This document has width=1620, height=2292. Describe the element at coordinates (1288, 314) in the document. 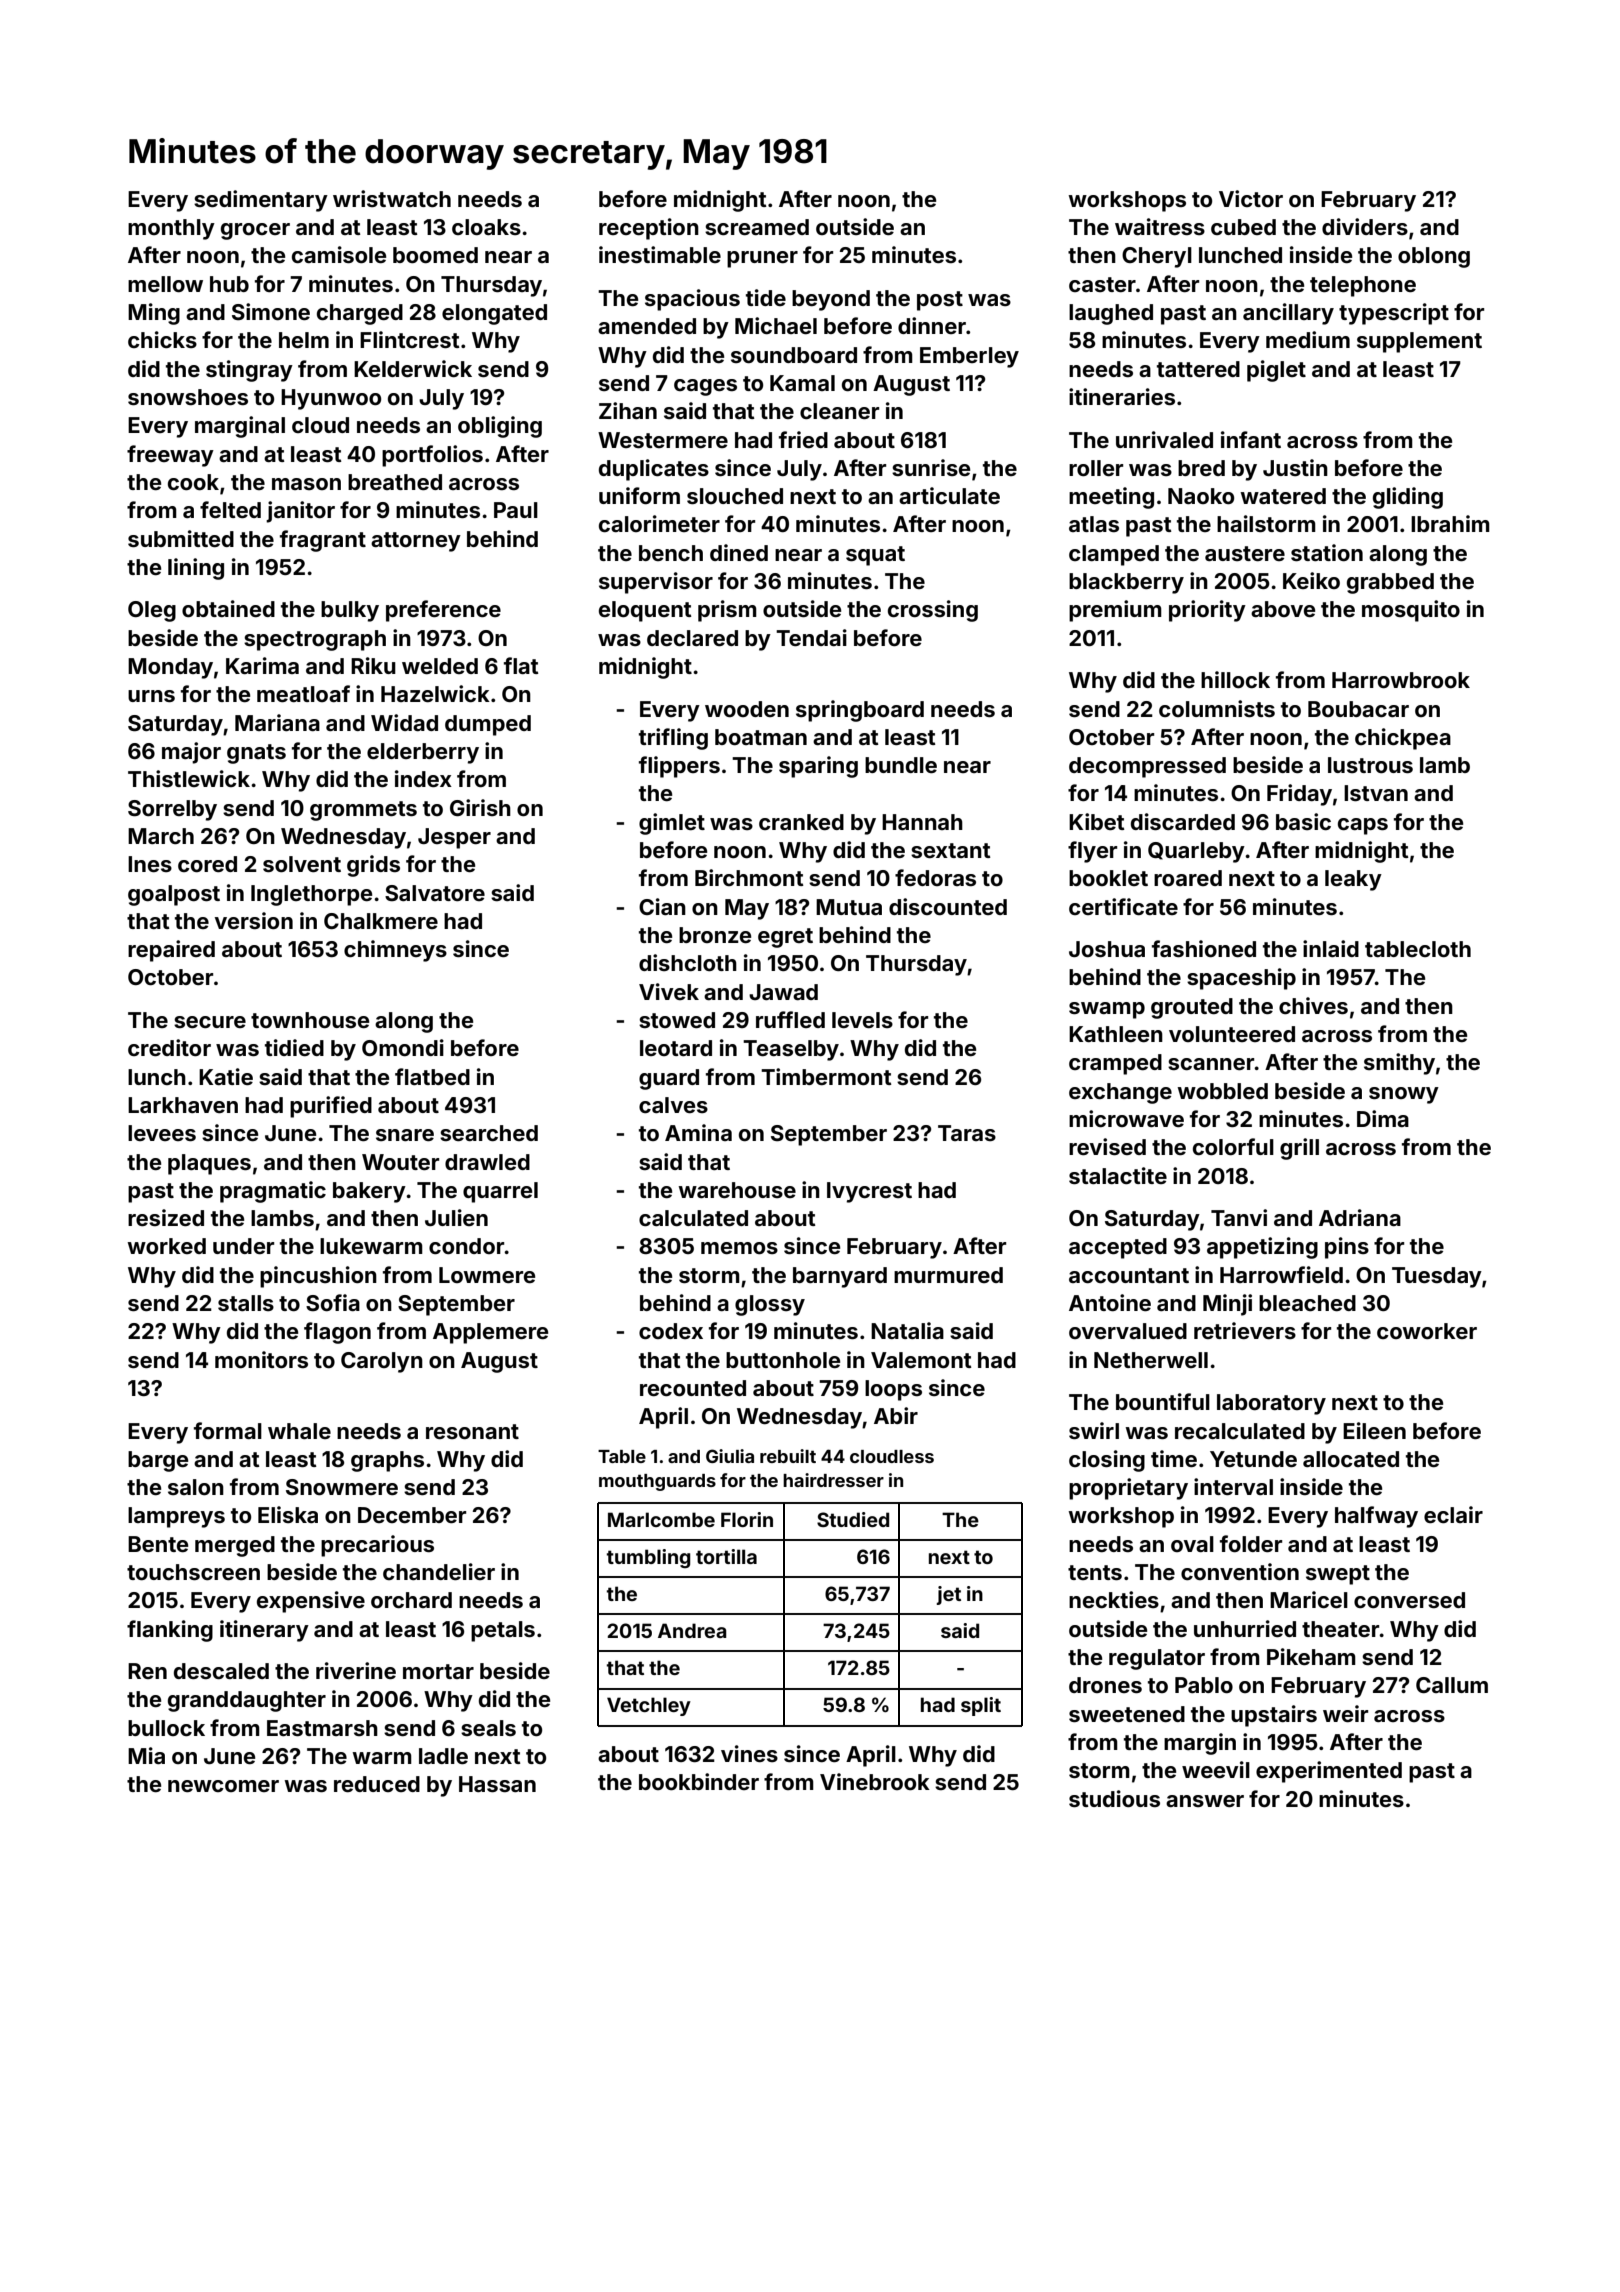

I see `ancillary` at that location.
